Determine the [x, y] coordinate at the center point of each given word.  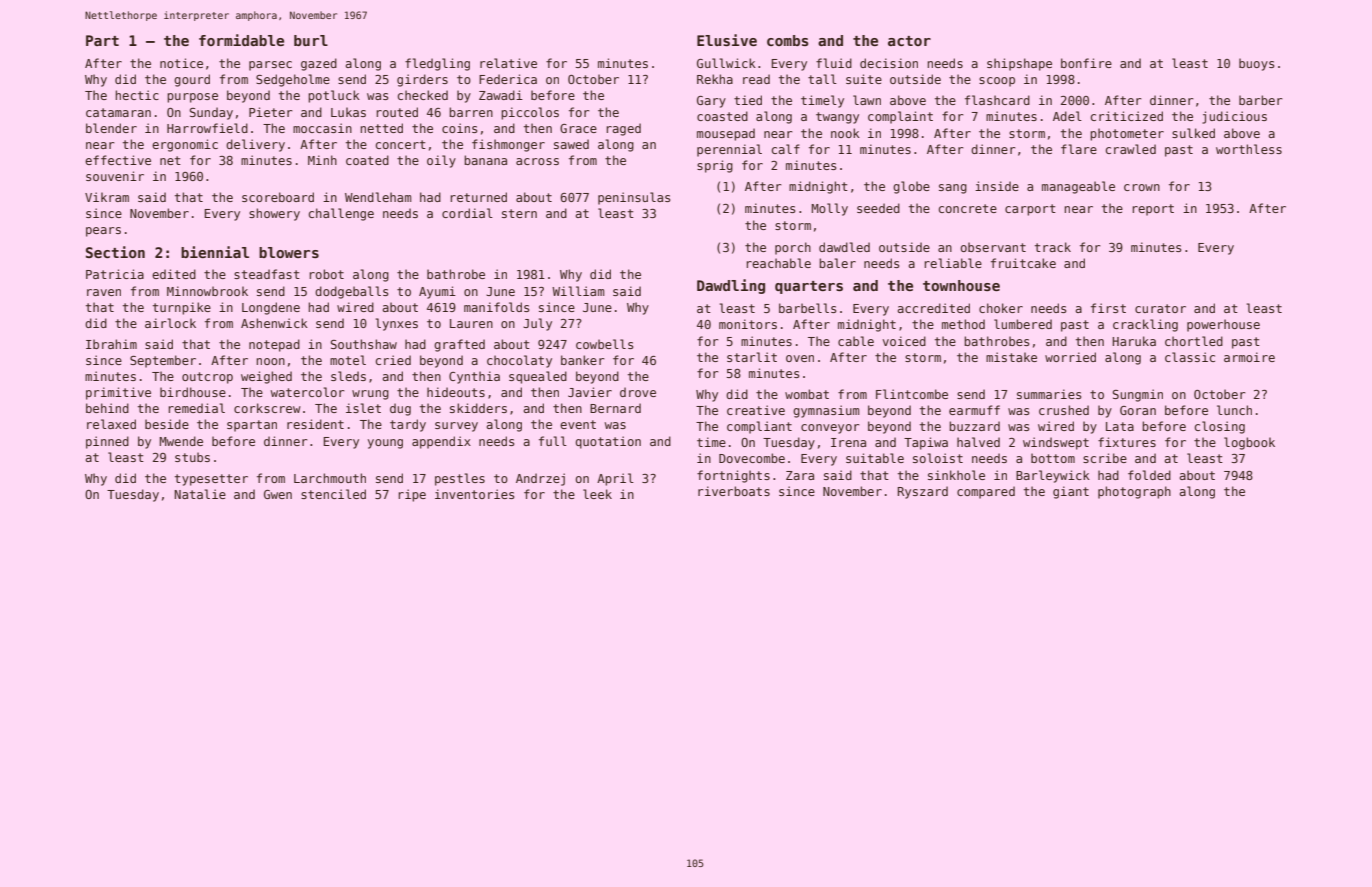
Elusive [727, 40]
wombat [807, 394]
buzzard [974, 426]
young [385, 444]
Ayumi [437, 292]
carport [1030, 210]
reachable [778, 263]
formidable [241, 40]
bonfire [1086, 63]
